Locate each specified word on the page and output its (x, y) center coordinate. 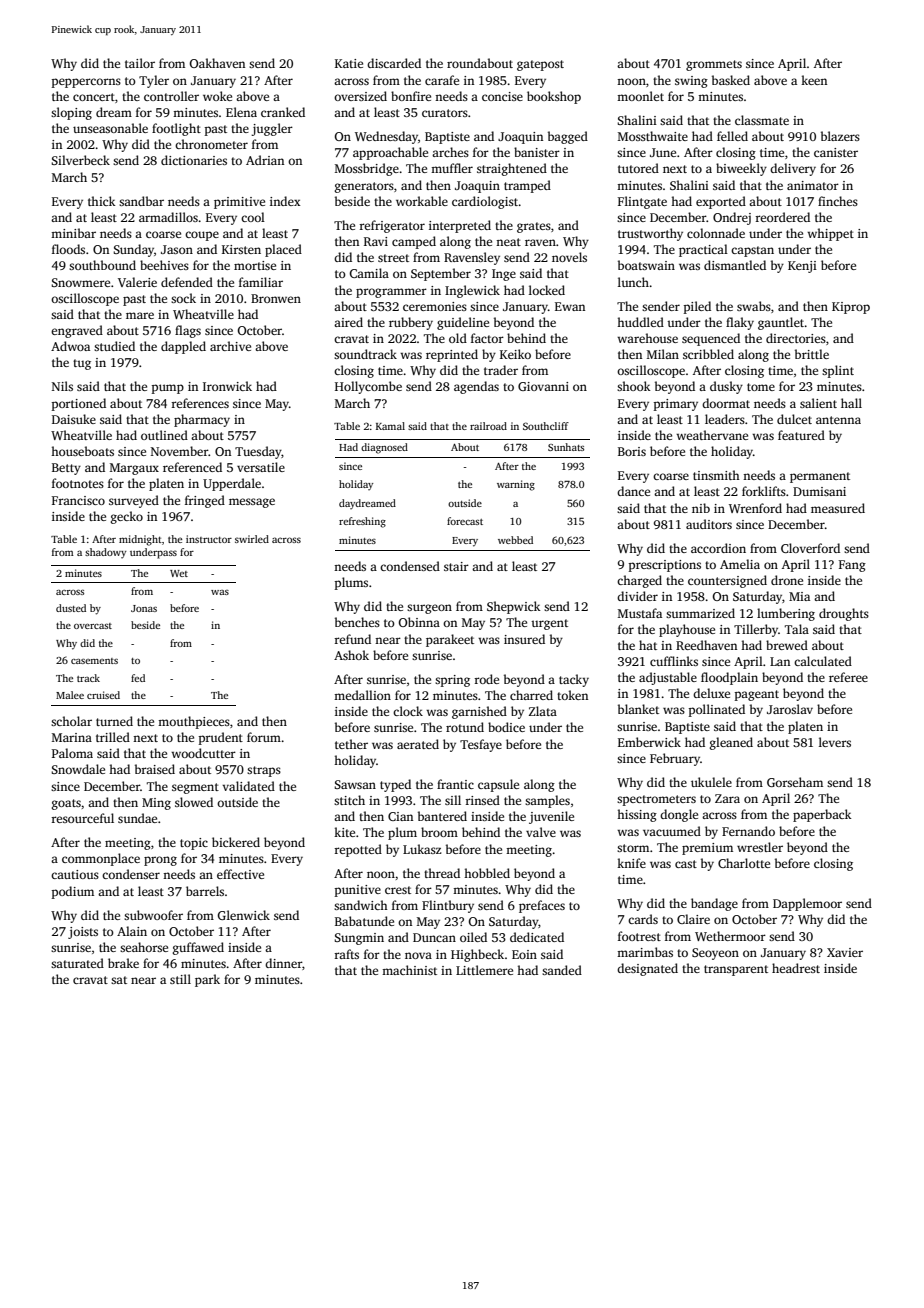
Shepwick (514, 607)
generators (364, 187)
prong (160, 861)
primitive (239, 203)
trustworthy (650, 234)
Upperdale (232, 484)
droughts (844, 614)
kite (344, 832)
